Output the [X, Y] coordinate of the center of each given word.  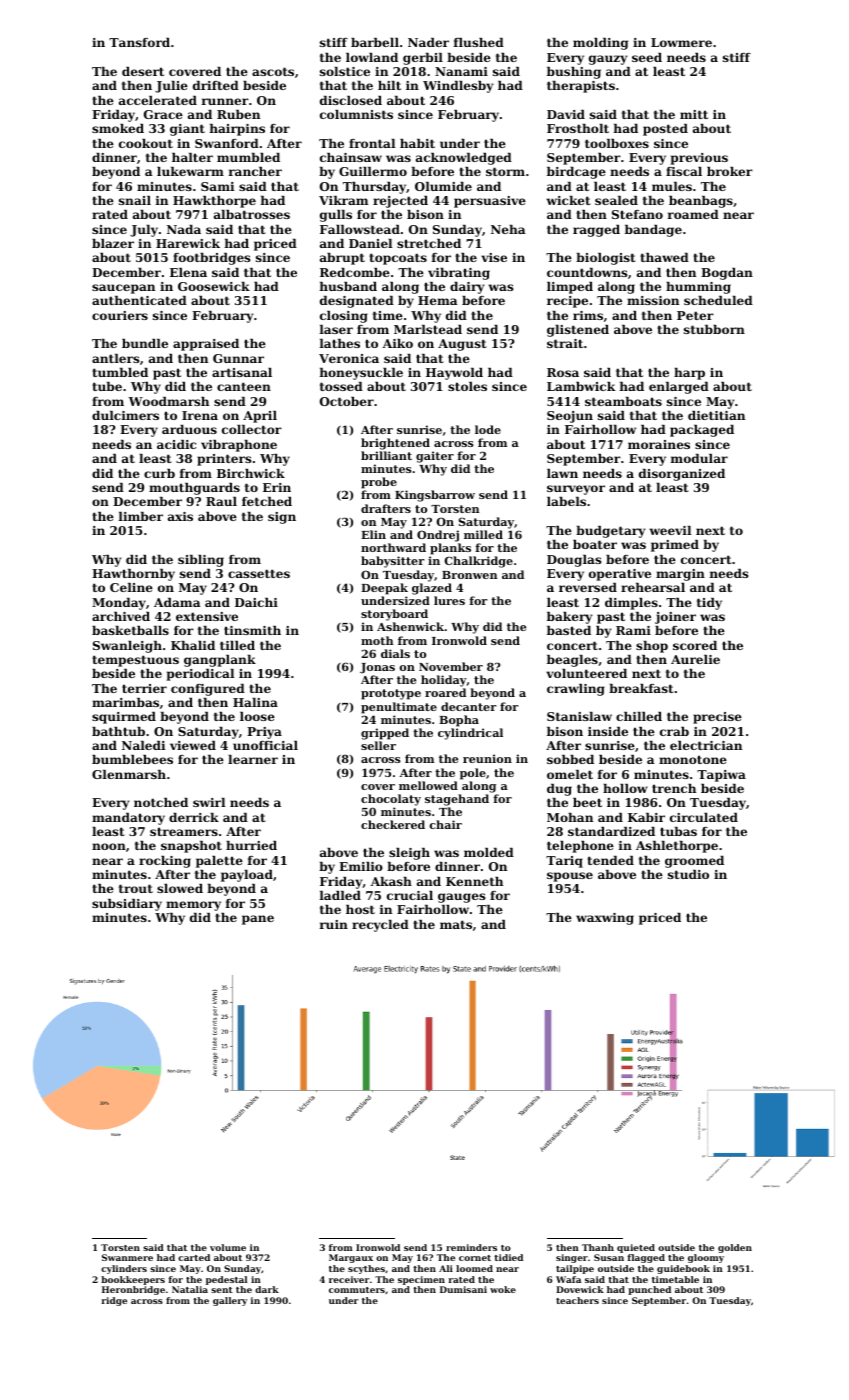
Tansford [139, 42]
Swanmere [127, 1257]
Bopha [459, 721]
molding [600, 44]
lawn [562, 473]
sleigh [409, 854]
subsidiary [127, 905]
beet [587, 802]
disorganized [682, 475]
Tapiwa [721, 776]
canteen [244, 386]
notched [161, 802]
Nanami [461, 71]
